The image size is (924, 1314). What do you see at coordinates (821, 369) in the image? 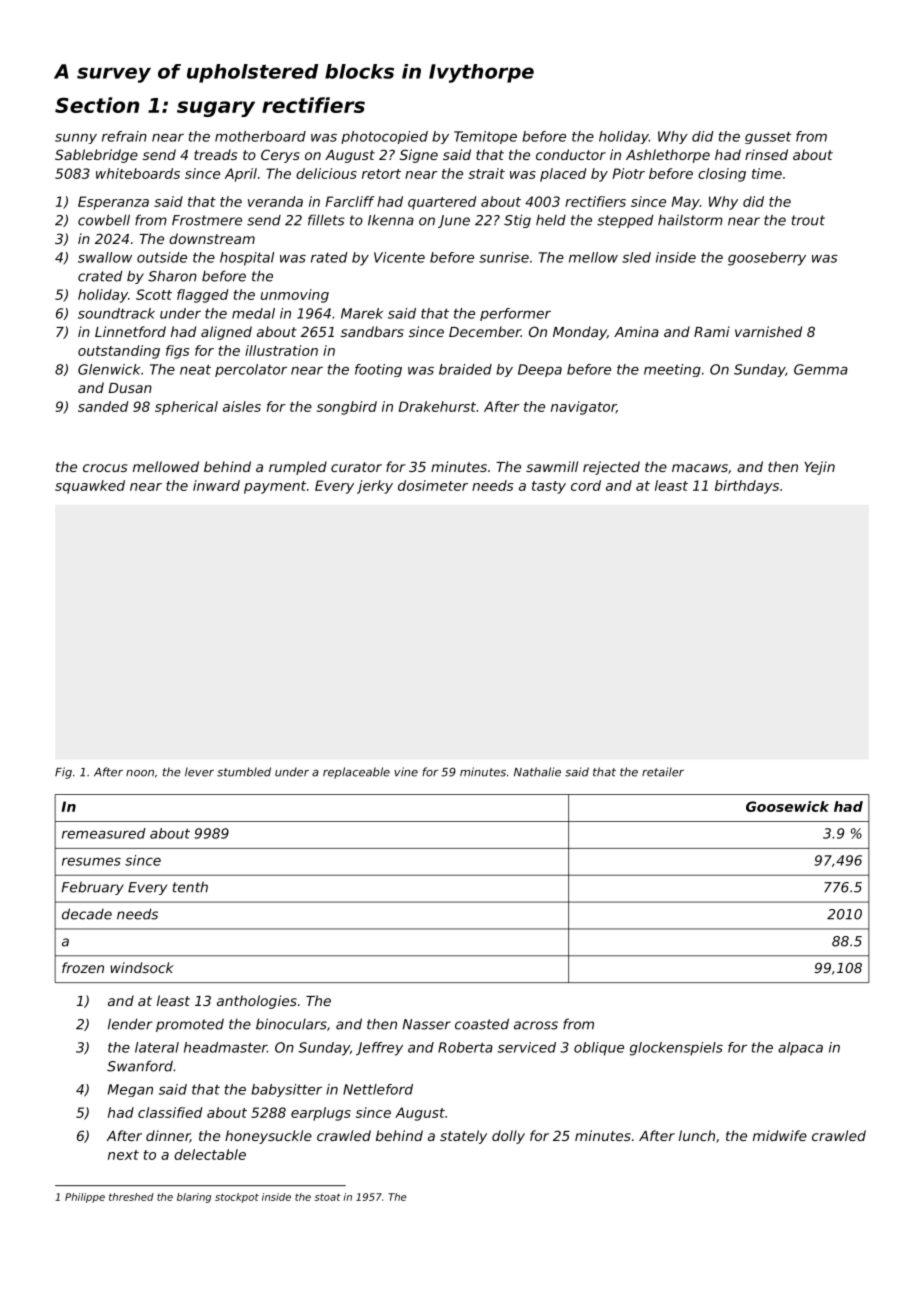
I see `Gemma` at bounding box center [821, 369].
